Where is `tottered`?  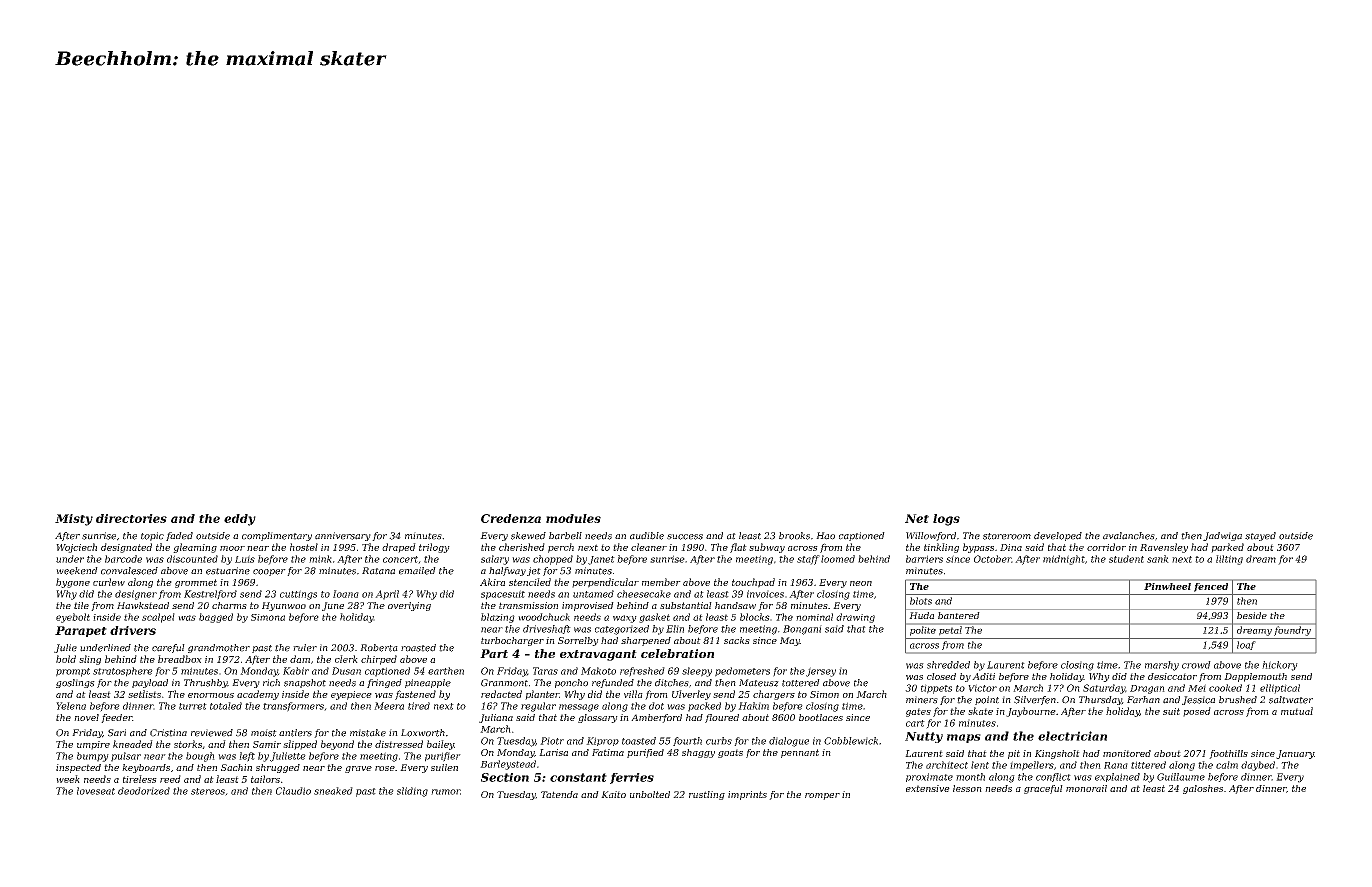
tottered is located at coordinates (801, 683).
